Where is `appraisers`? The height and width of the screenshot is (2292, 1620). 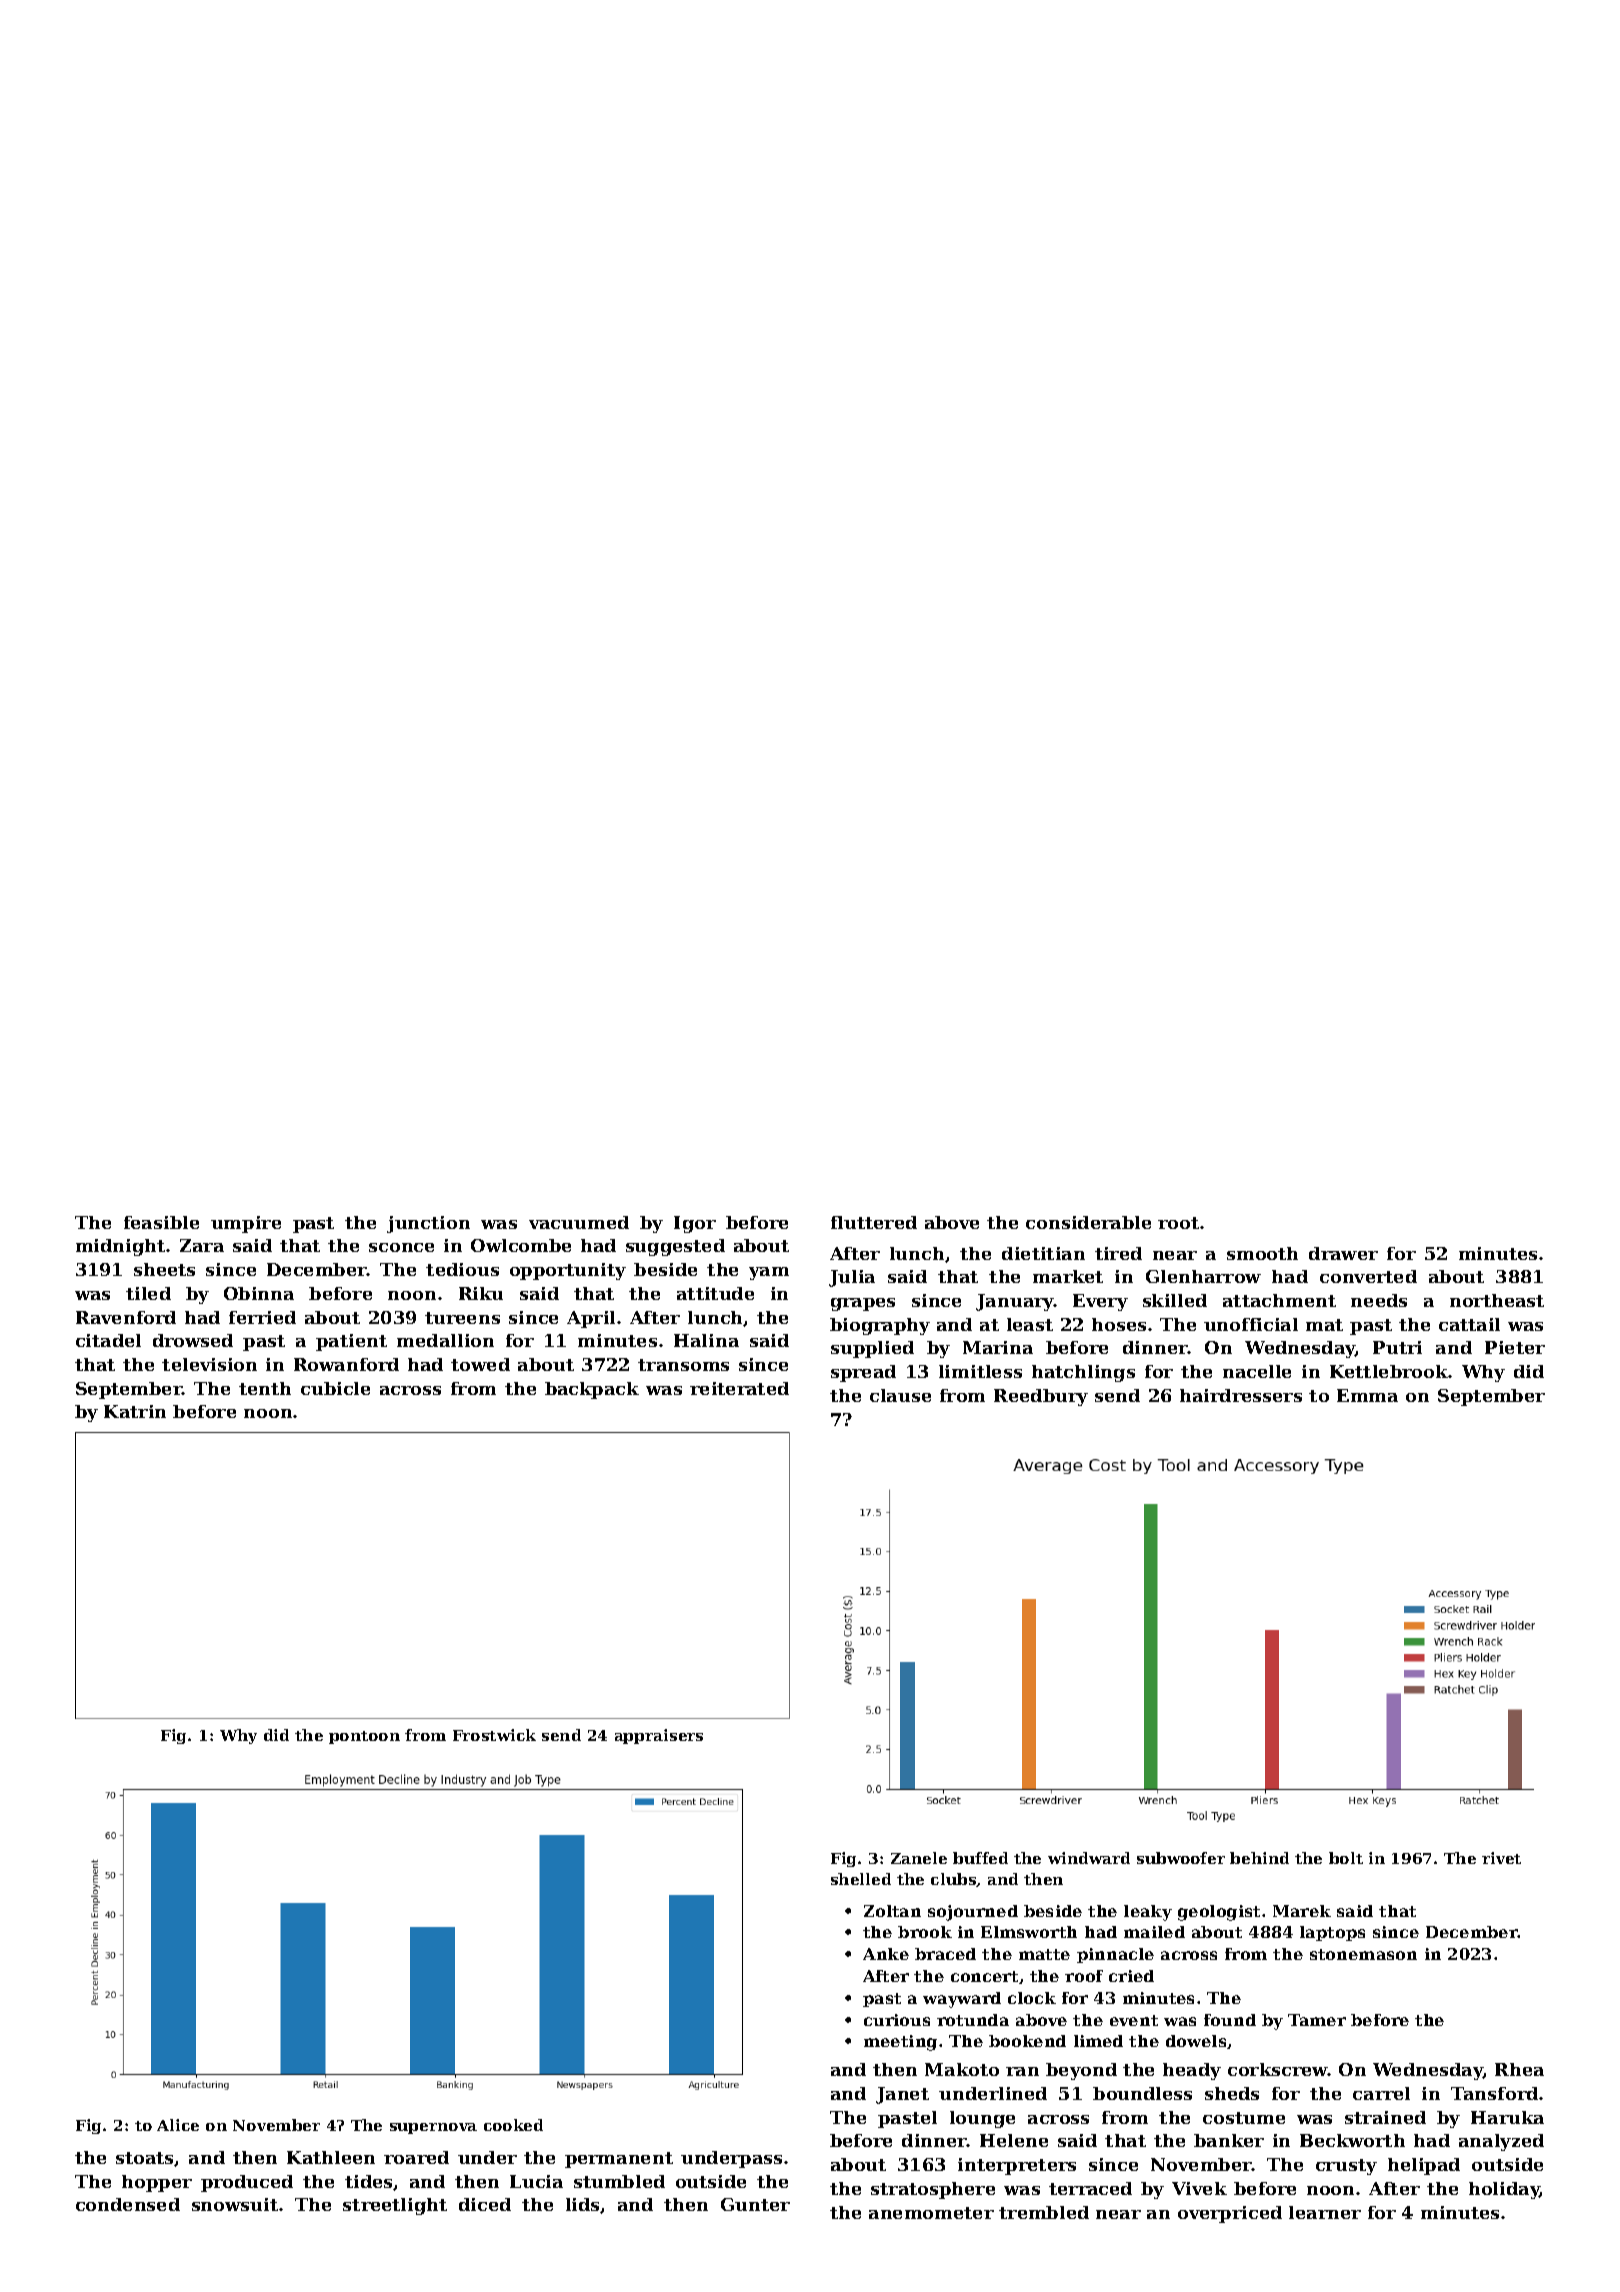 appraisers is located at coordinates (659, 1736).
